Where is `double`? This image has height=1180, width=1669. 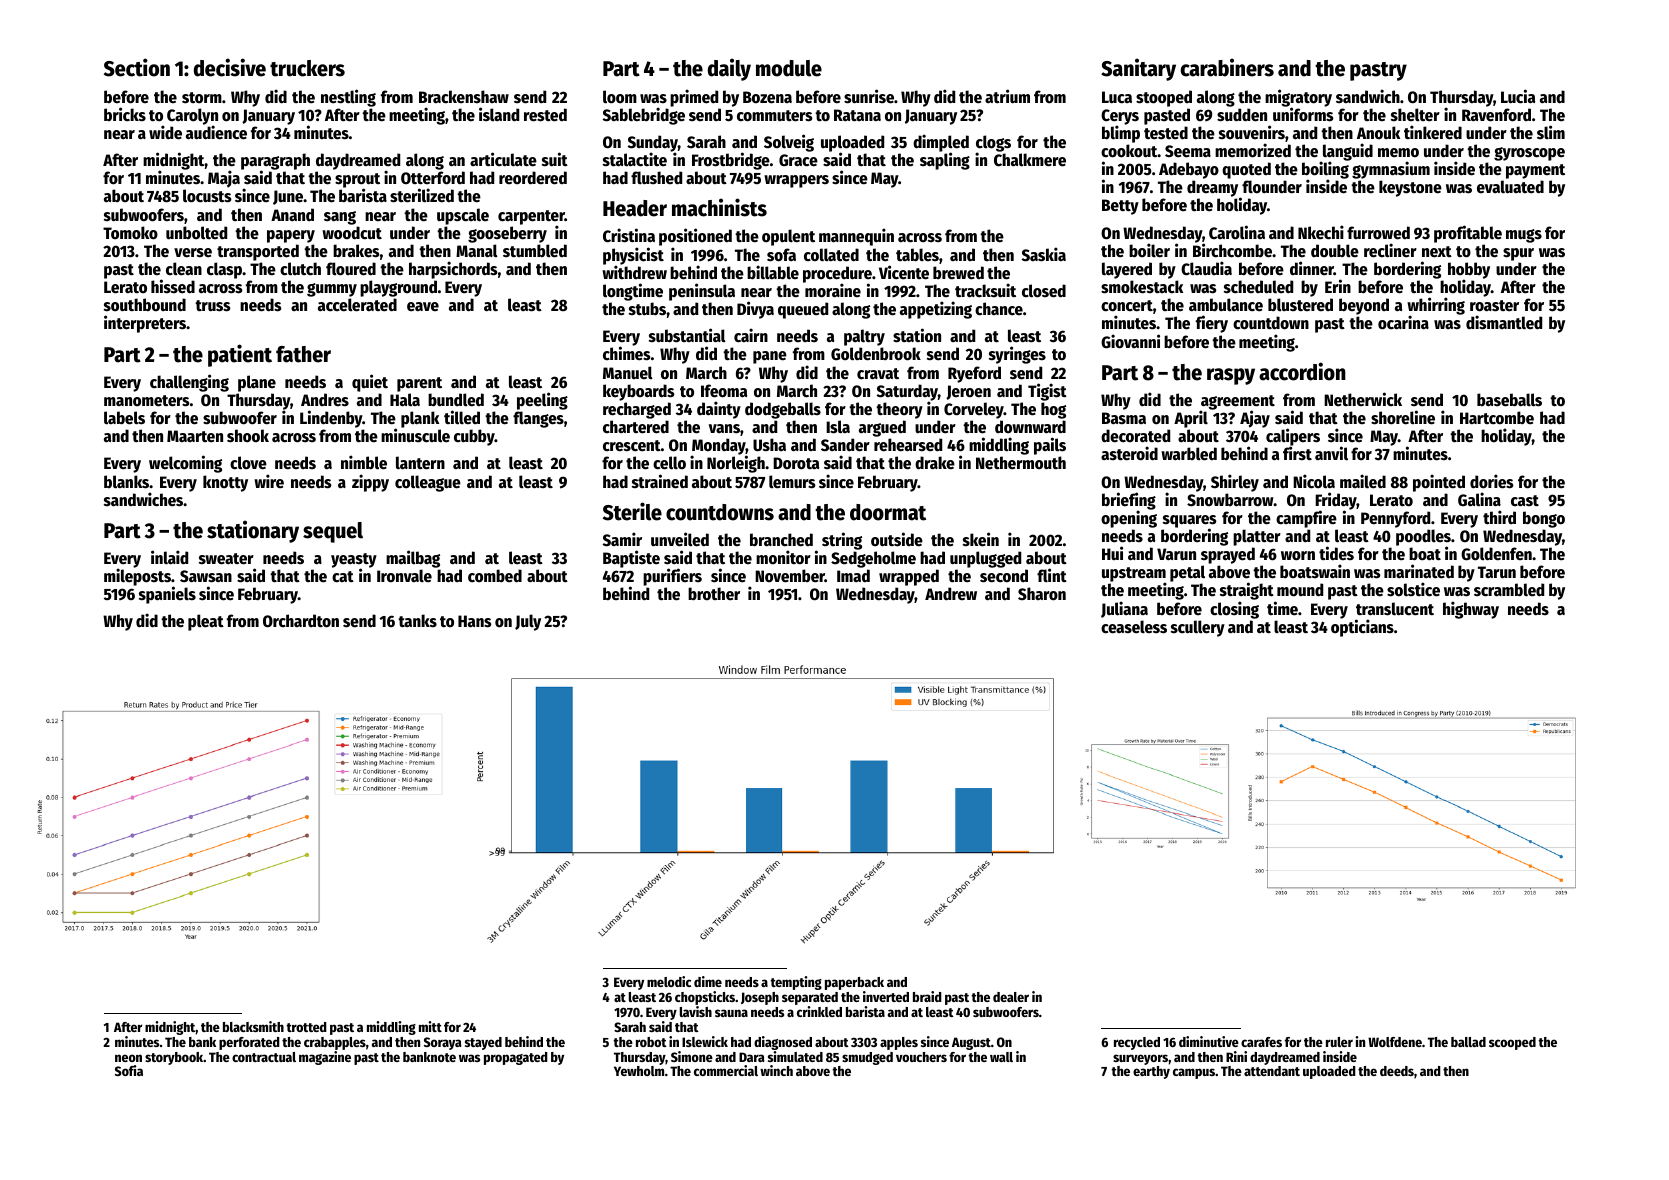
double is located at coordinates (1335, 251).
